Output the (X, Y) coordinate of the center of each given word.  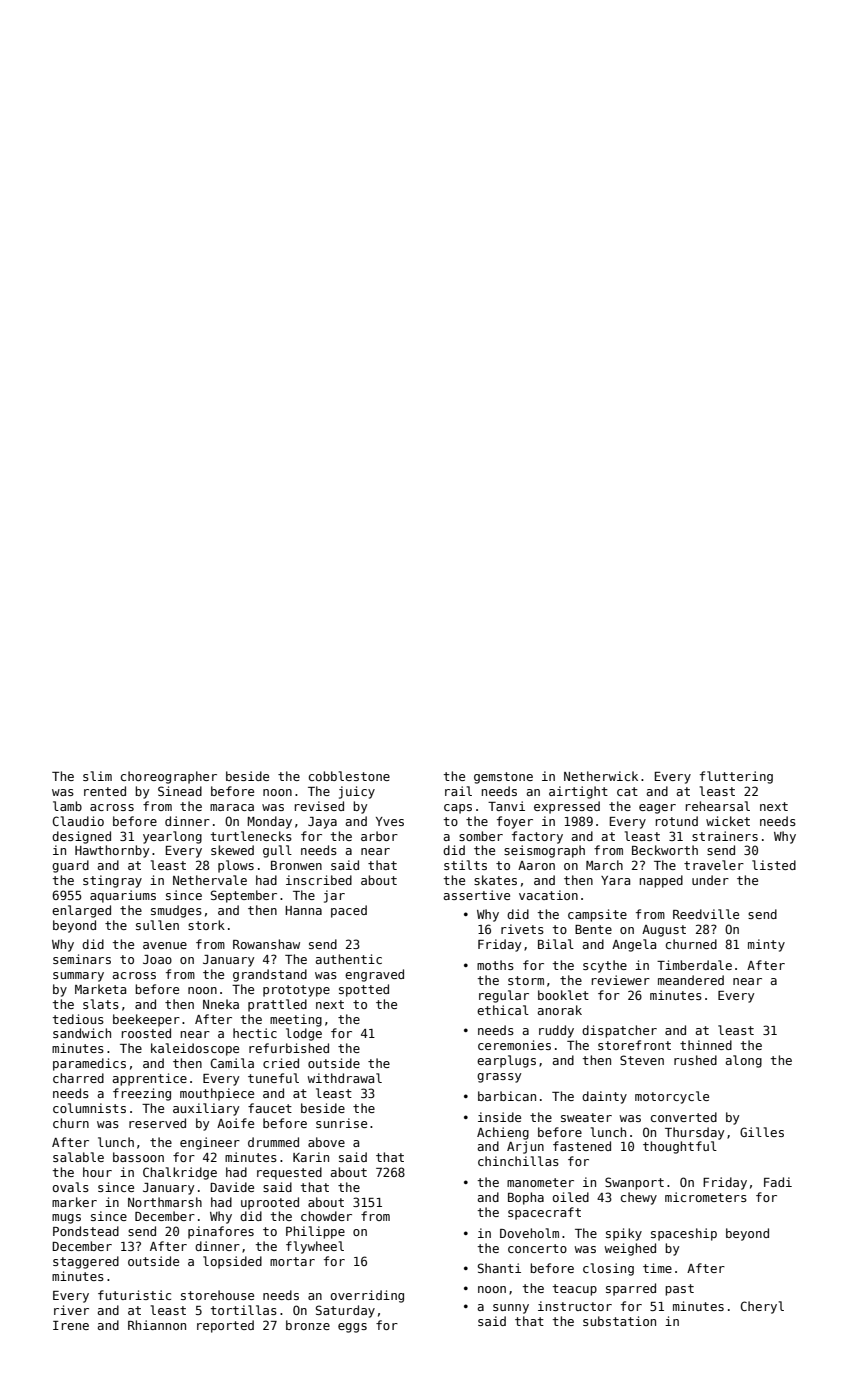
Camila (232, 1063)
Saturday (345, 1311)
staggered (86, 1262)
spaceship (684, 1234)
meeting (296, 1020)
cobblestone (349, 776)
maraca (232, 807)
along (744, 1061)
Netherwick (601, 776)
